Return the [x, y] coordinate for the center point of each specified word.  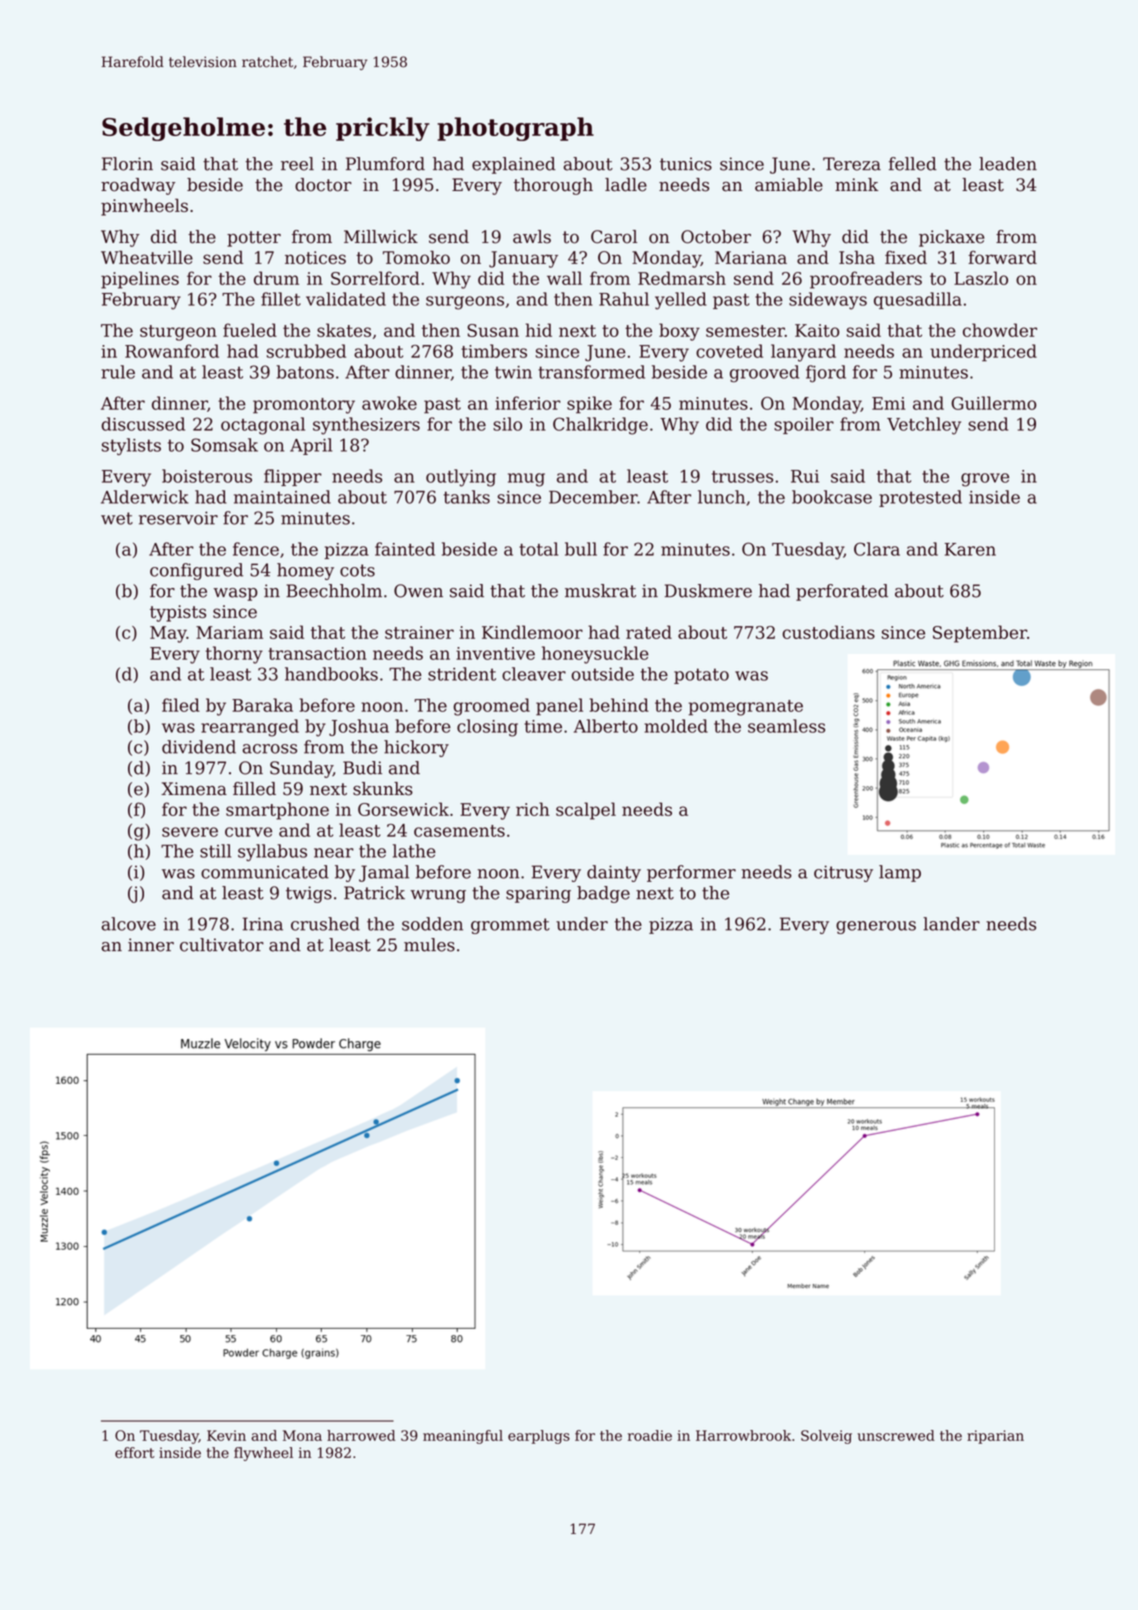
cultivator [222, 945]
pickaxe [951, 238]
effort [135, 1452]
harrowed [361, 1435]
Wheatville [147, 257]
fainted [405, 549]
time [543, 726]
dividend [199, 747]
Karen [970, 549]
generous [876, 927]
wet [117, 518]
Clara [877, 549]
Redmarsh [682, 278]
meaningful [463, 1437]
